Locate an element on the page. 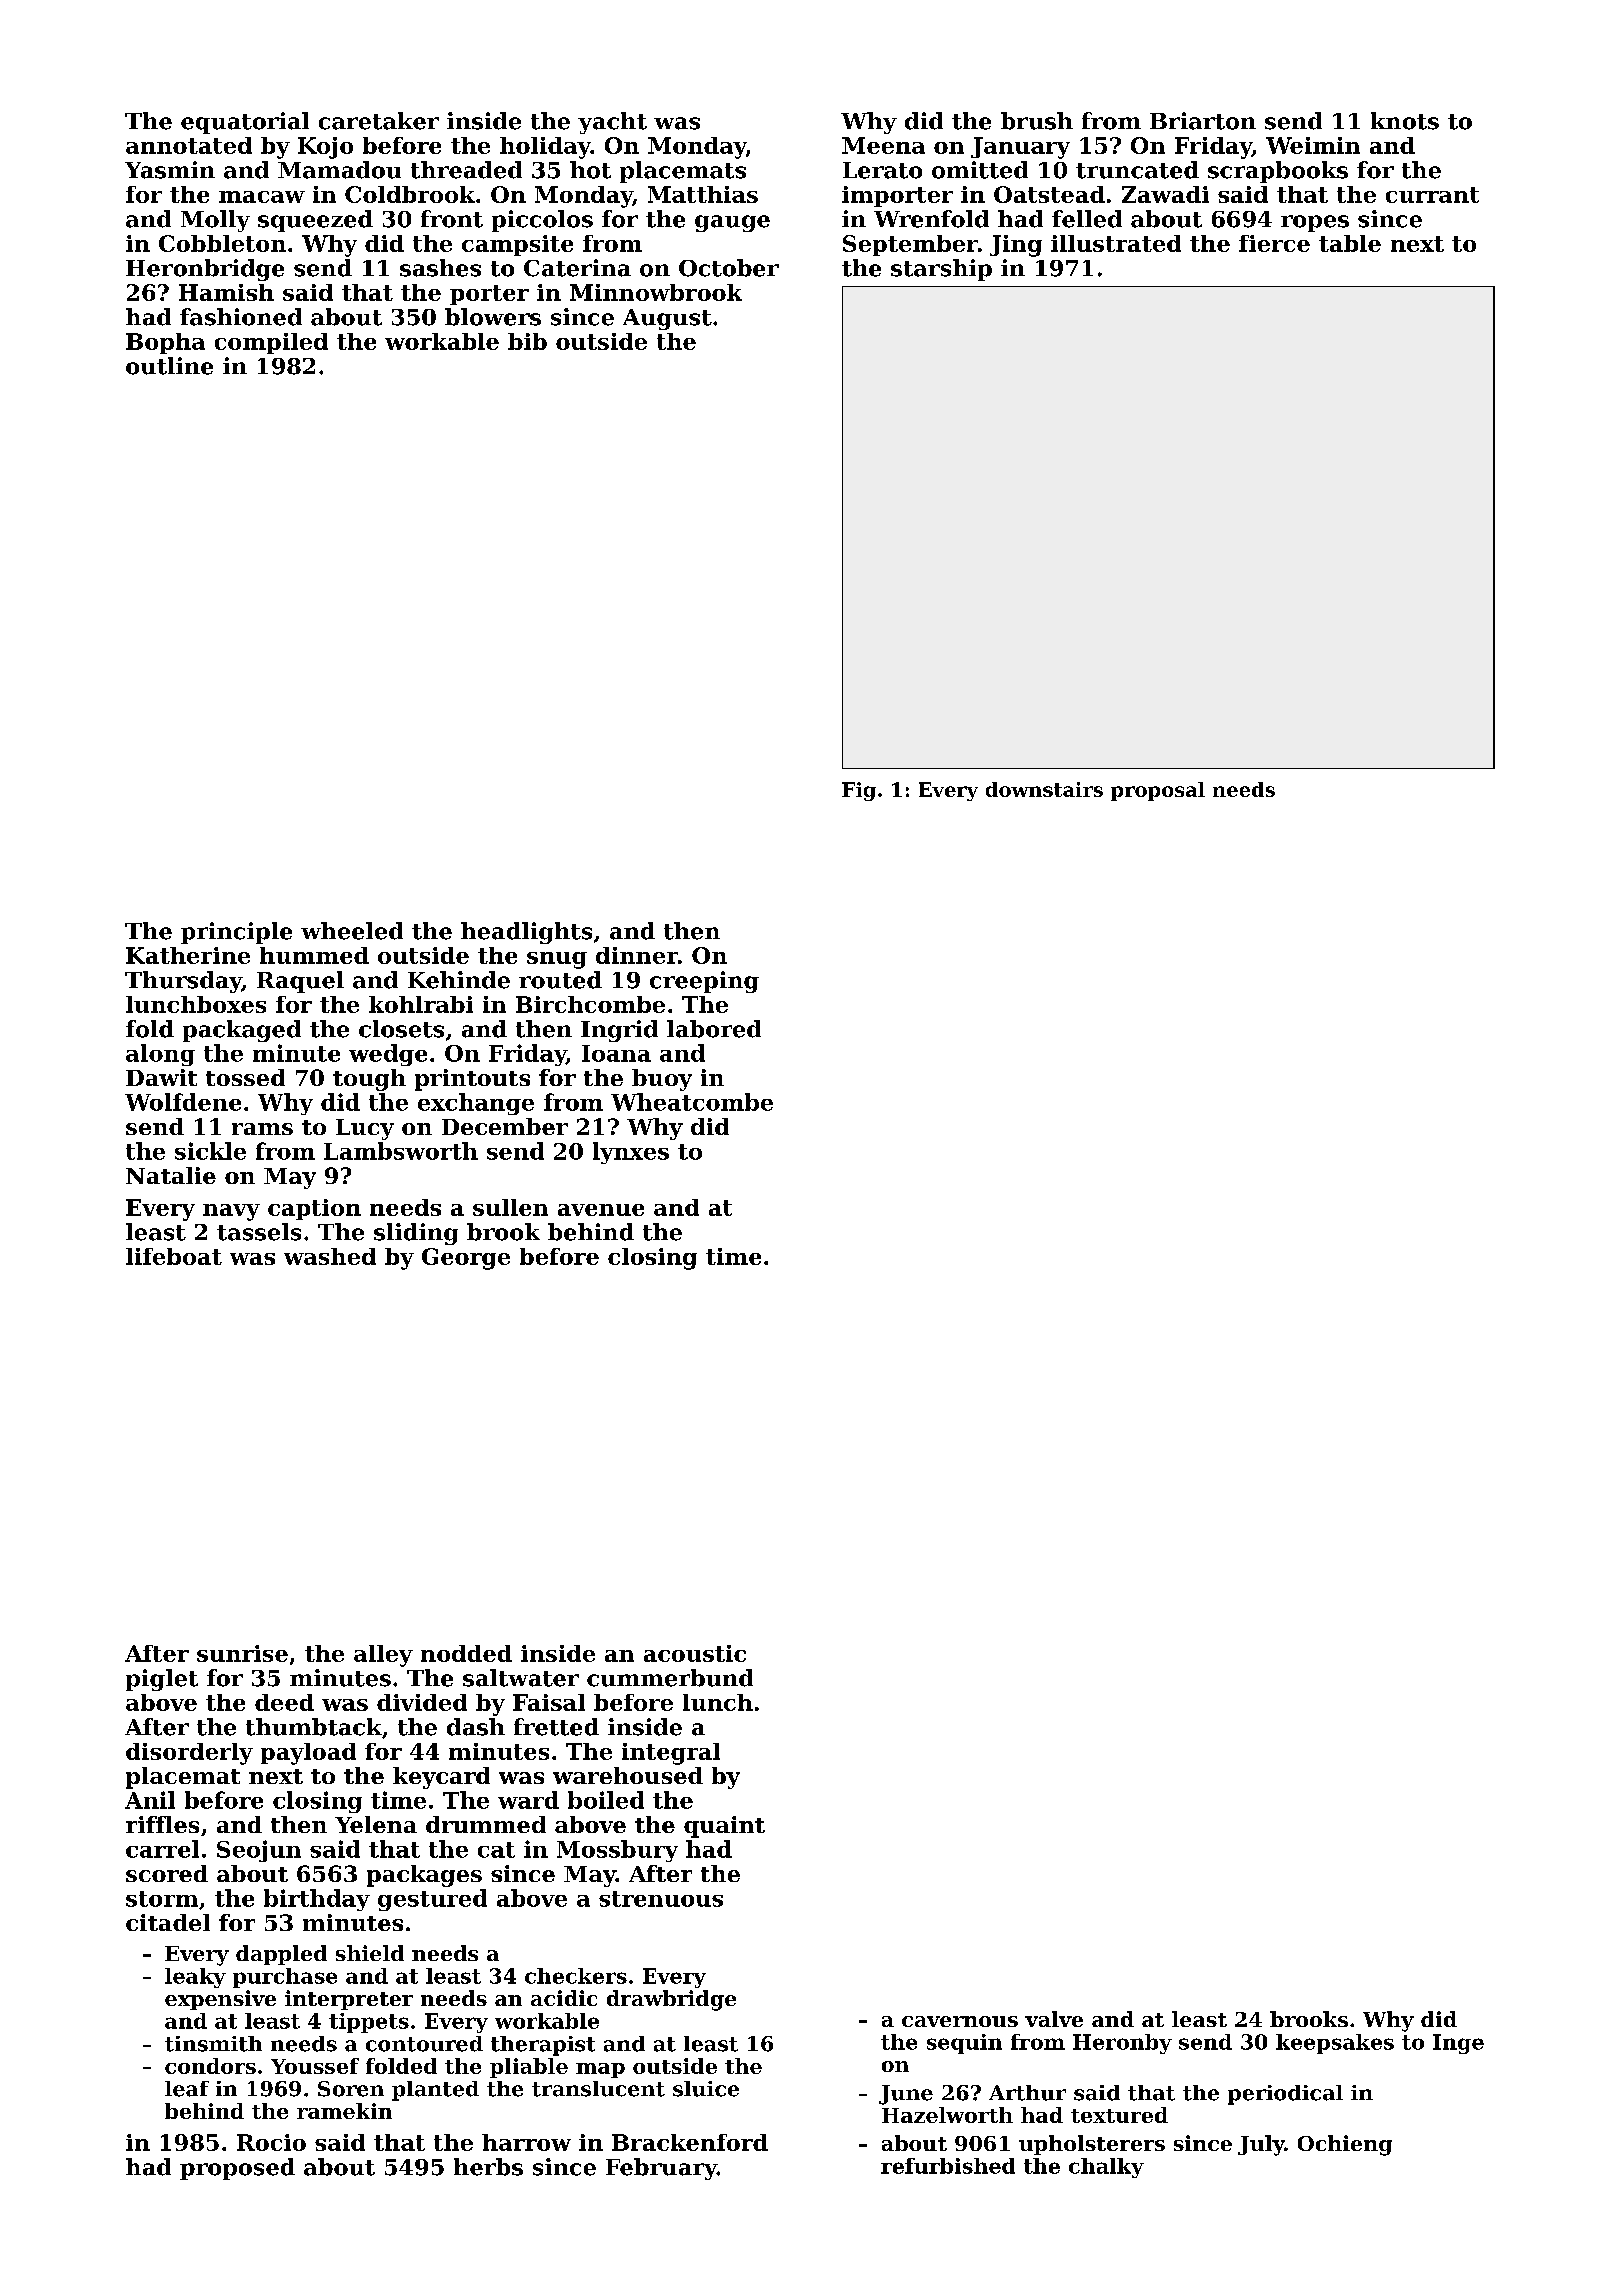  illustrated is located at coordinates (1116, 243).
